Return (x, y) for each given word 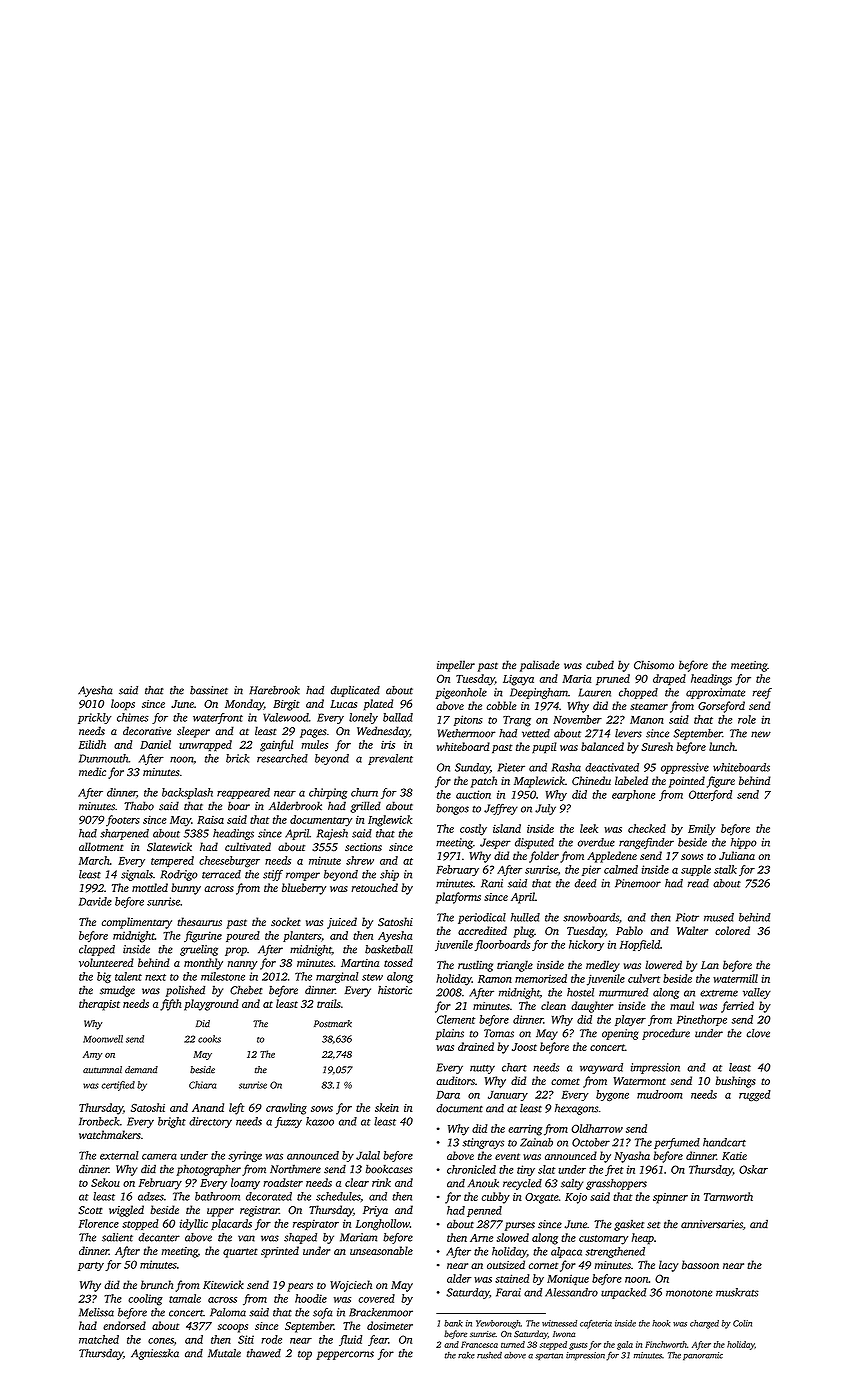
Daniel (155, 744)
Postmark (333, 1024)
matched (99, 1339)
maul (682, 1005)
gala (625, 1345)
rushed (489, 1355)
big (104, 977)
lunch (722, 746)
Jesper (495, 843)
